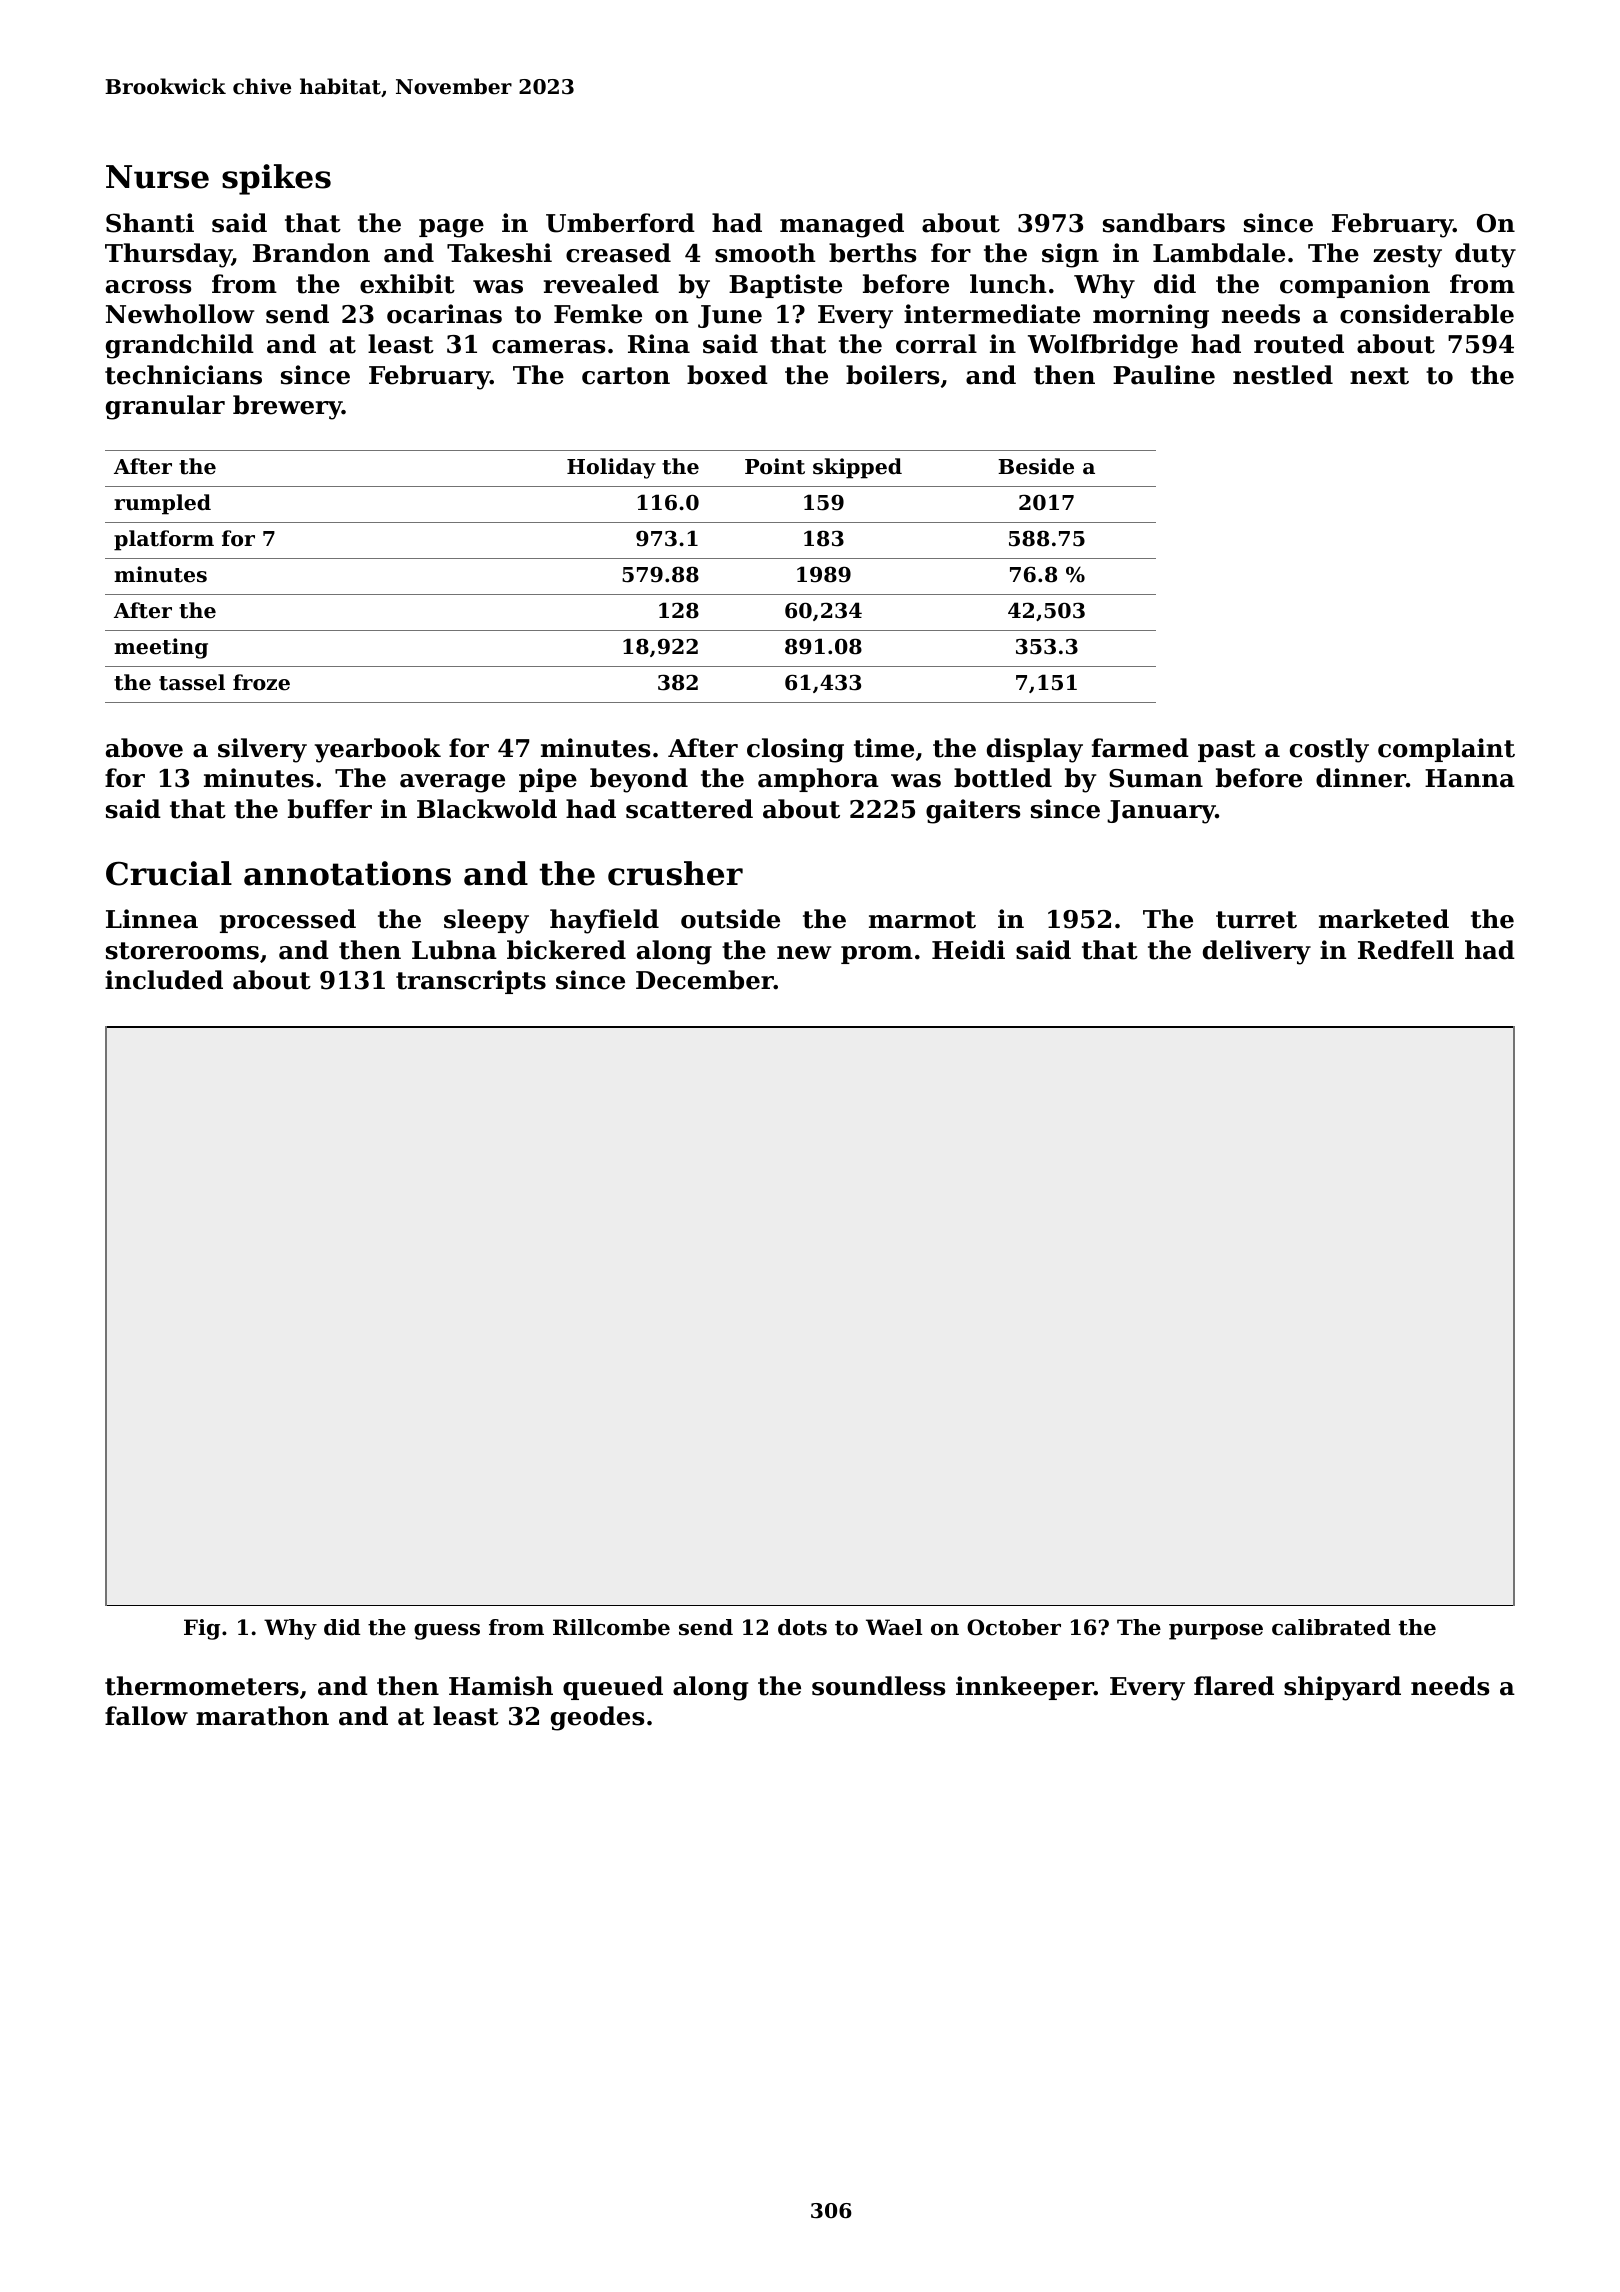 This screenshot has width=1620, height=2292. What do you see at coordinates (1329, 750) in the screenshot?
I see `costly` at bounding box center [1329, 750].
